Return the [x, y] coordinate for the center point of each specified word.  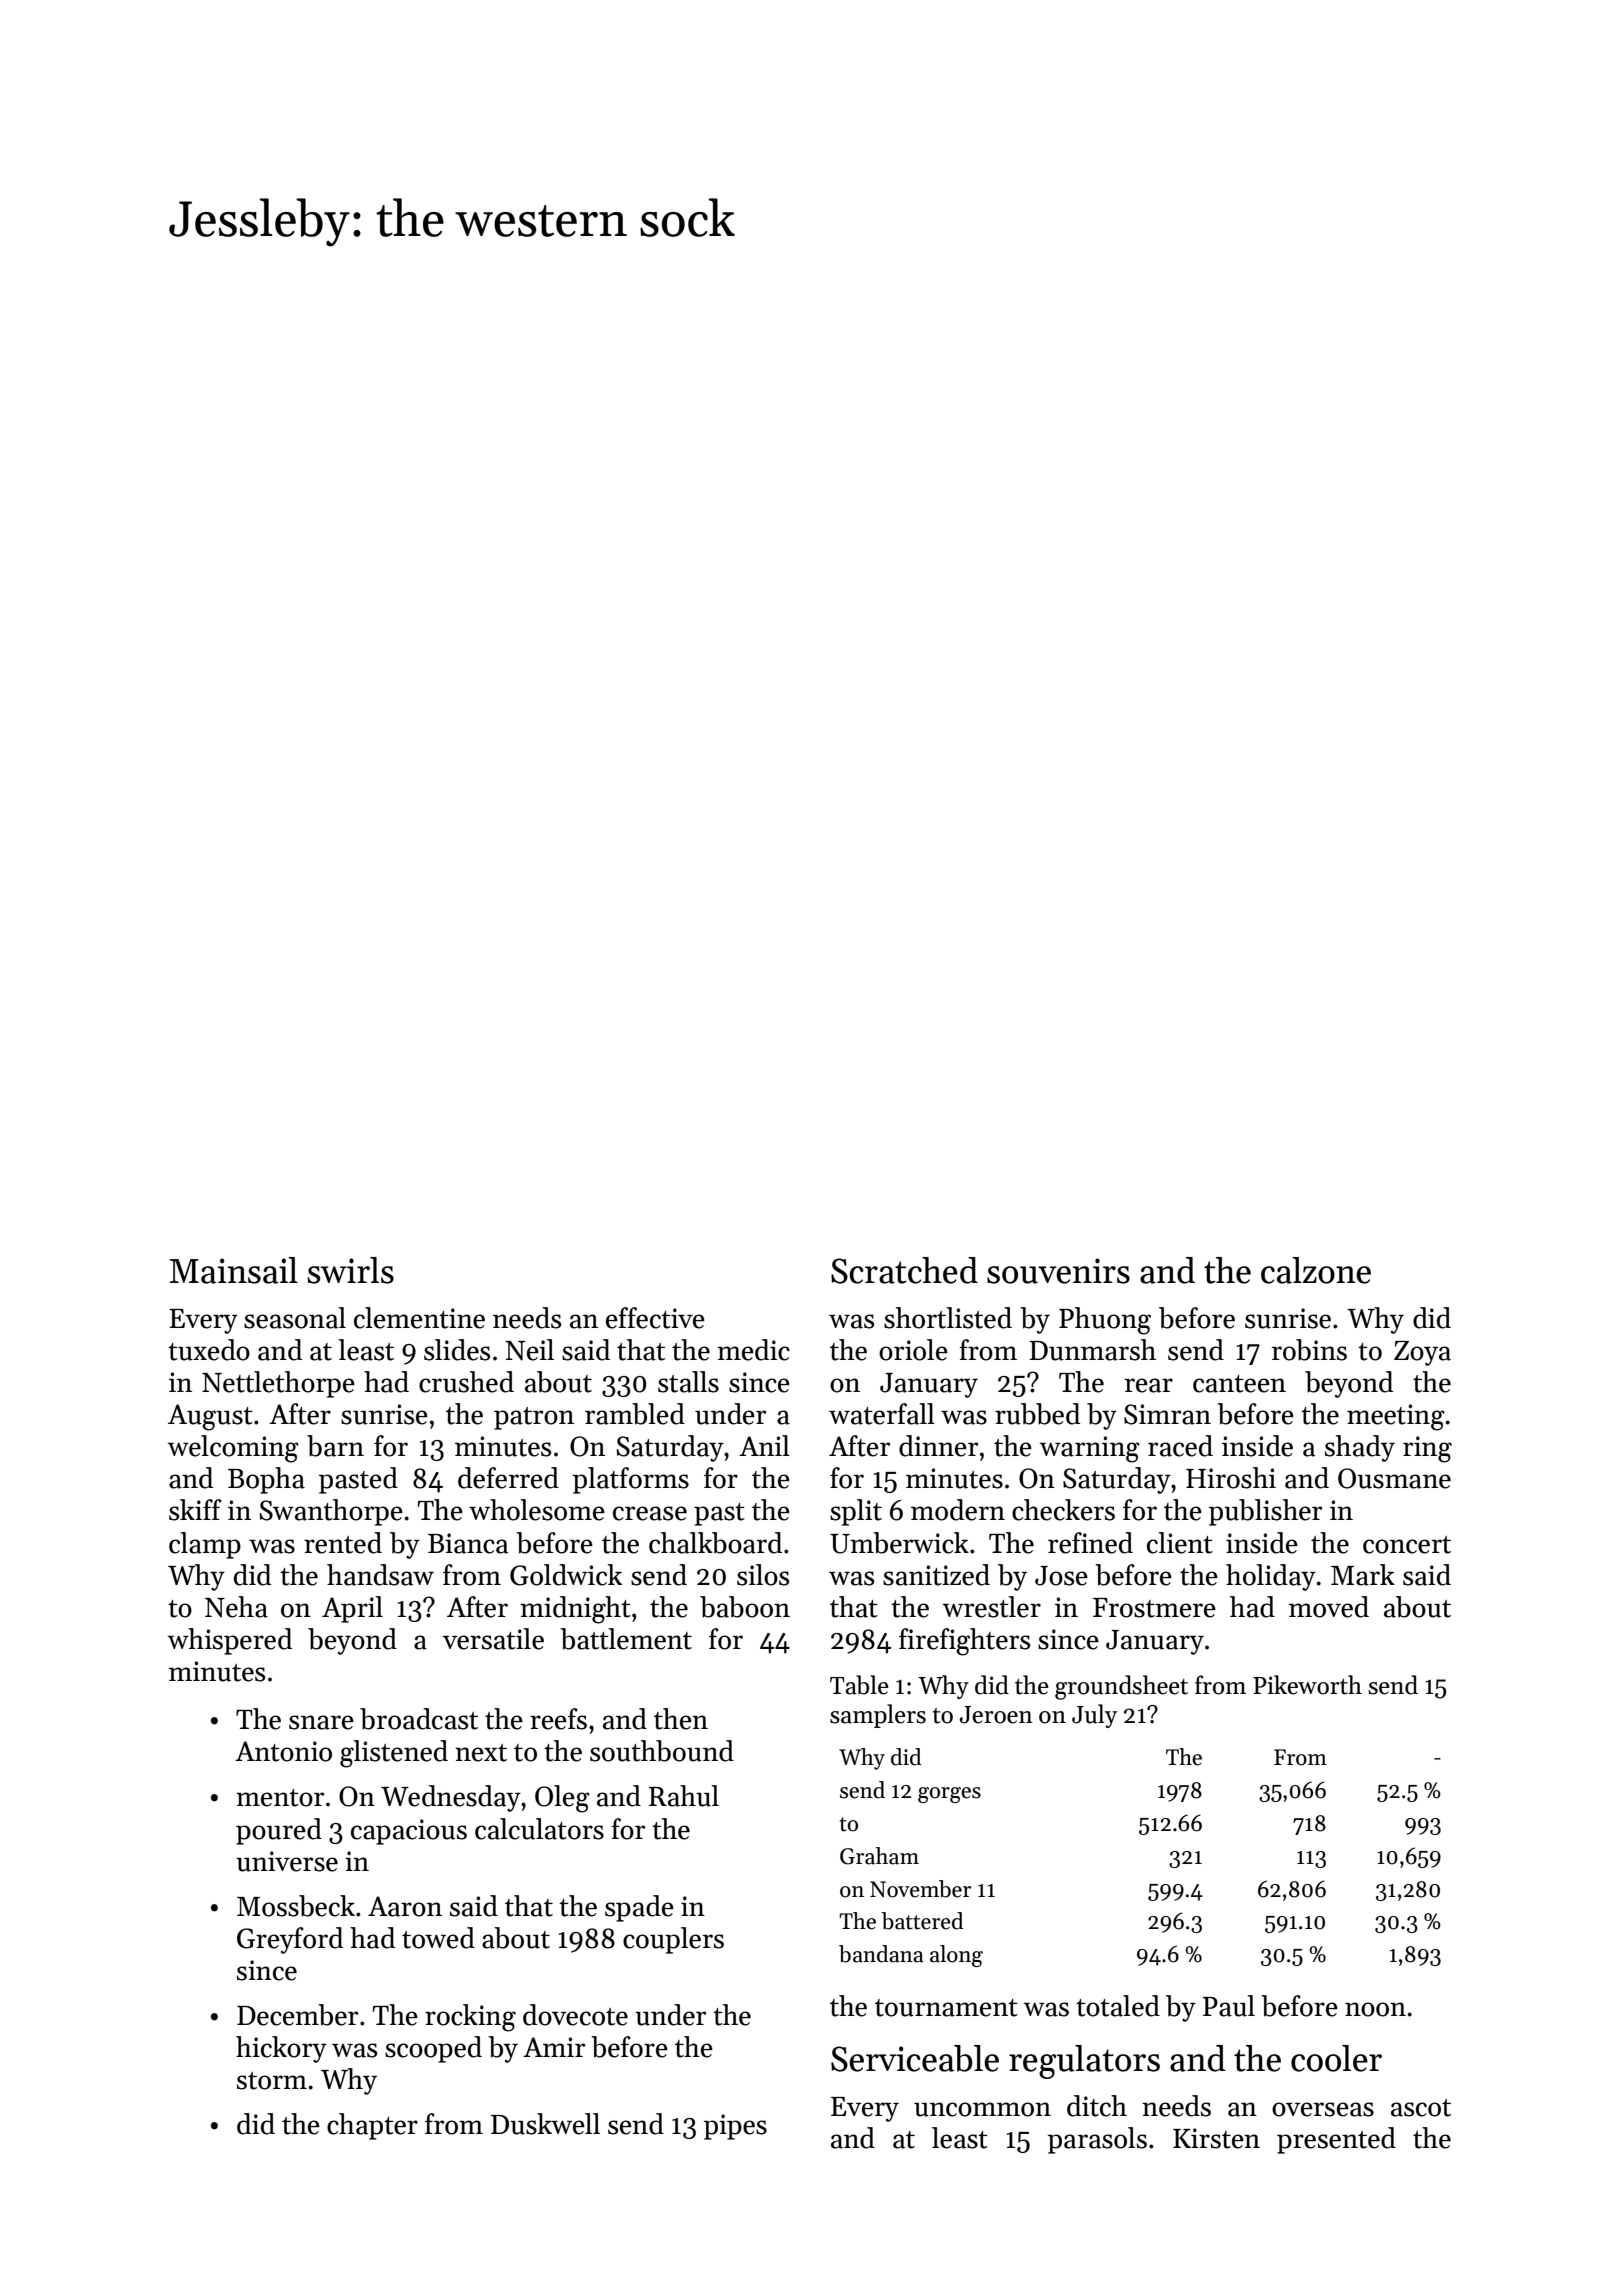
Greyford [290, 1940]
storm [272, 2081]
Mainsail [233, 1270]
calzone [1316, 1270]
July [1094, 1716]
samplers [878, 1716]
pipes [735, 2127]
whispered [229, 1641]
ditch [1097, 2106]
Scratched [904, 1270]
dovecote [575, 2015]
